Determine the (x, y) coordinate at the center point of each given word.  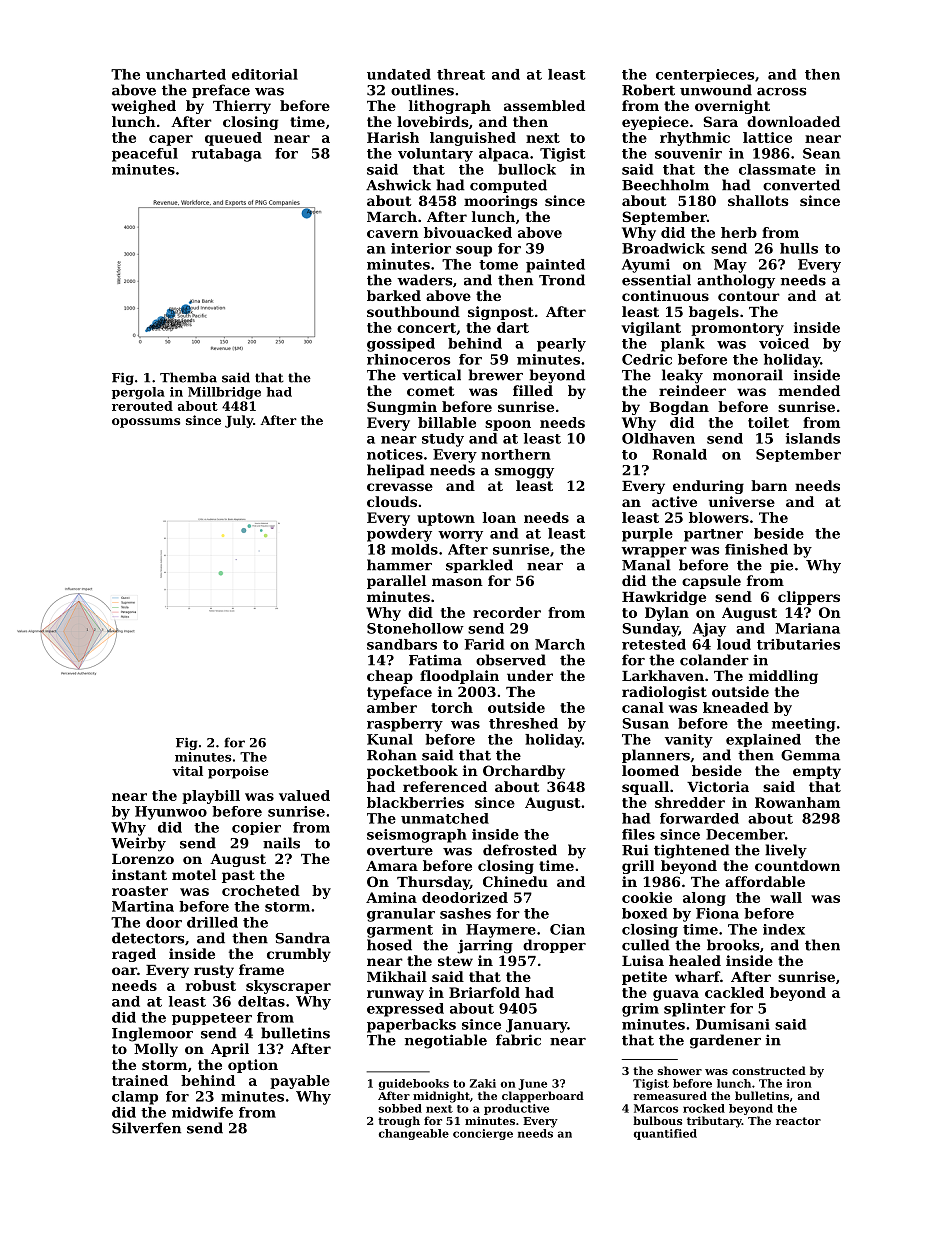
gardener (725, 1041)
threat (461, 74)
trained (140, 1080)
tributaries (798, 644)
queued (233, 139)
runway (395, 995)
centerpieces (705, 75)
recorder (507, 612)
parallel (396, 582)
